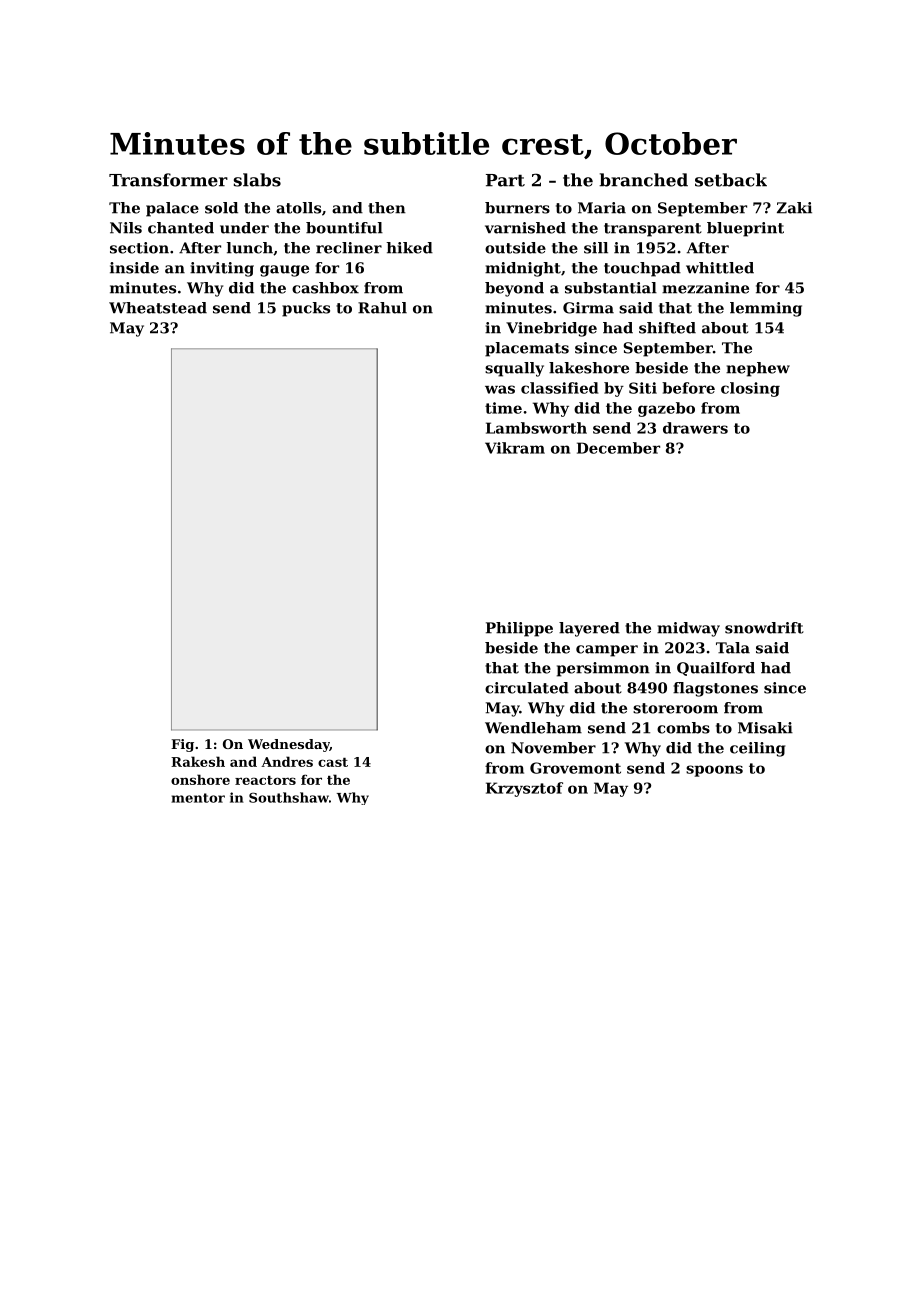 The image size is (924, 1314). What do you see at coordinates (716, 669) in the page?
I see `Quailford` at bounding box center [716, 669].
